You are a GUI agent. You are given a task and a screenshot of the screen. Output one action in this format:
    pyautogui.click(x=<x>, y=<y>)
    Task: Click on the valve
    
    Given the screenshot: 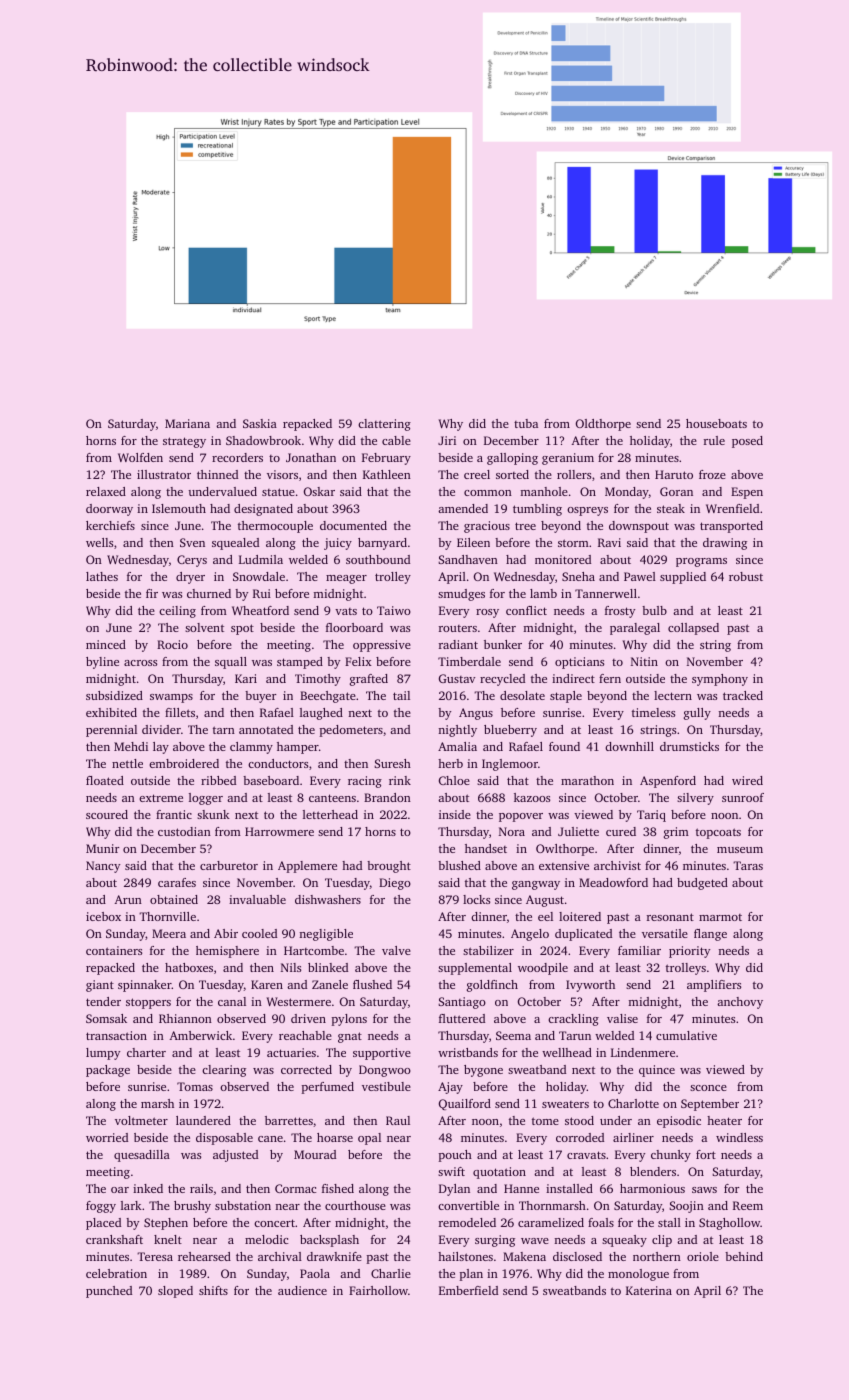 What is the action you would take?
    pyautogui.click(x=396, y=950)
